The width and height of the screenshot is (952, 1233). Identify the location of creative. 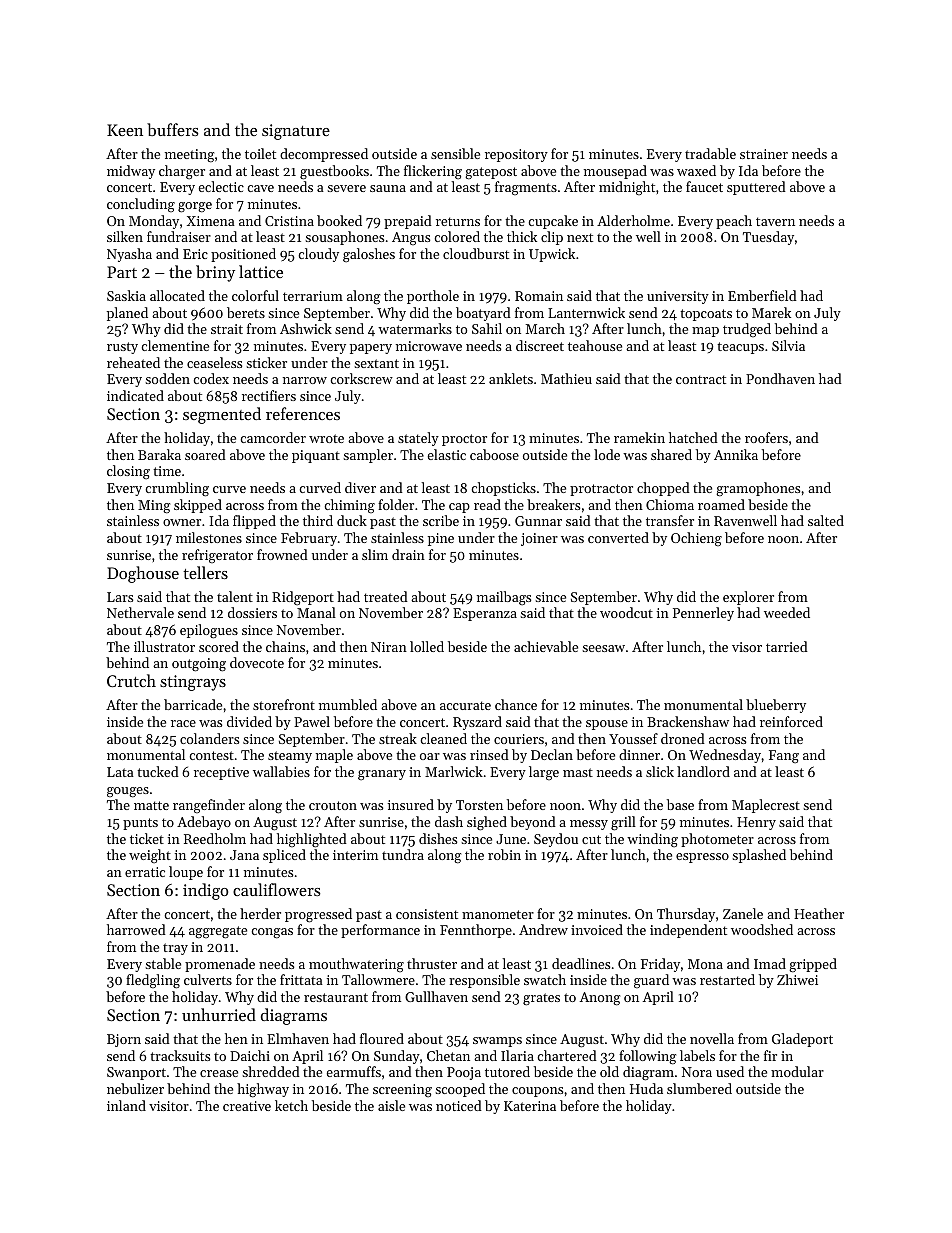
(247, 1106).
